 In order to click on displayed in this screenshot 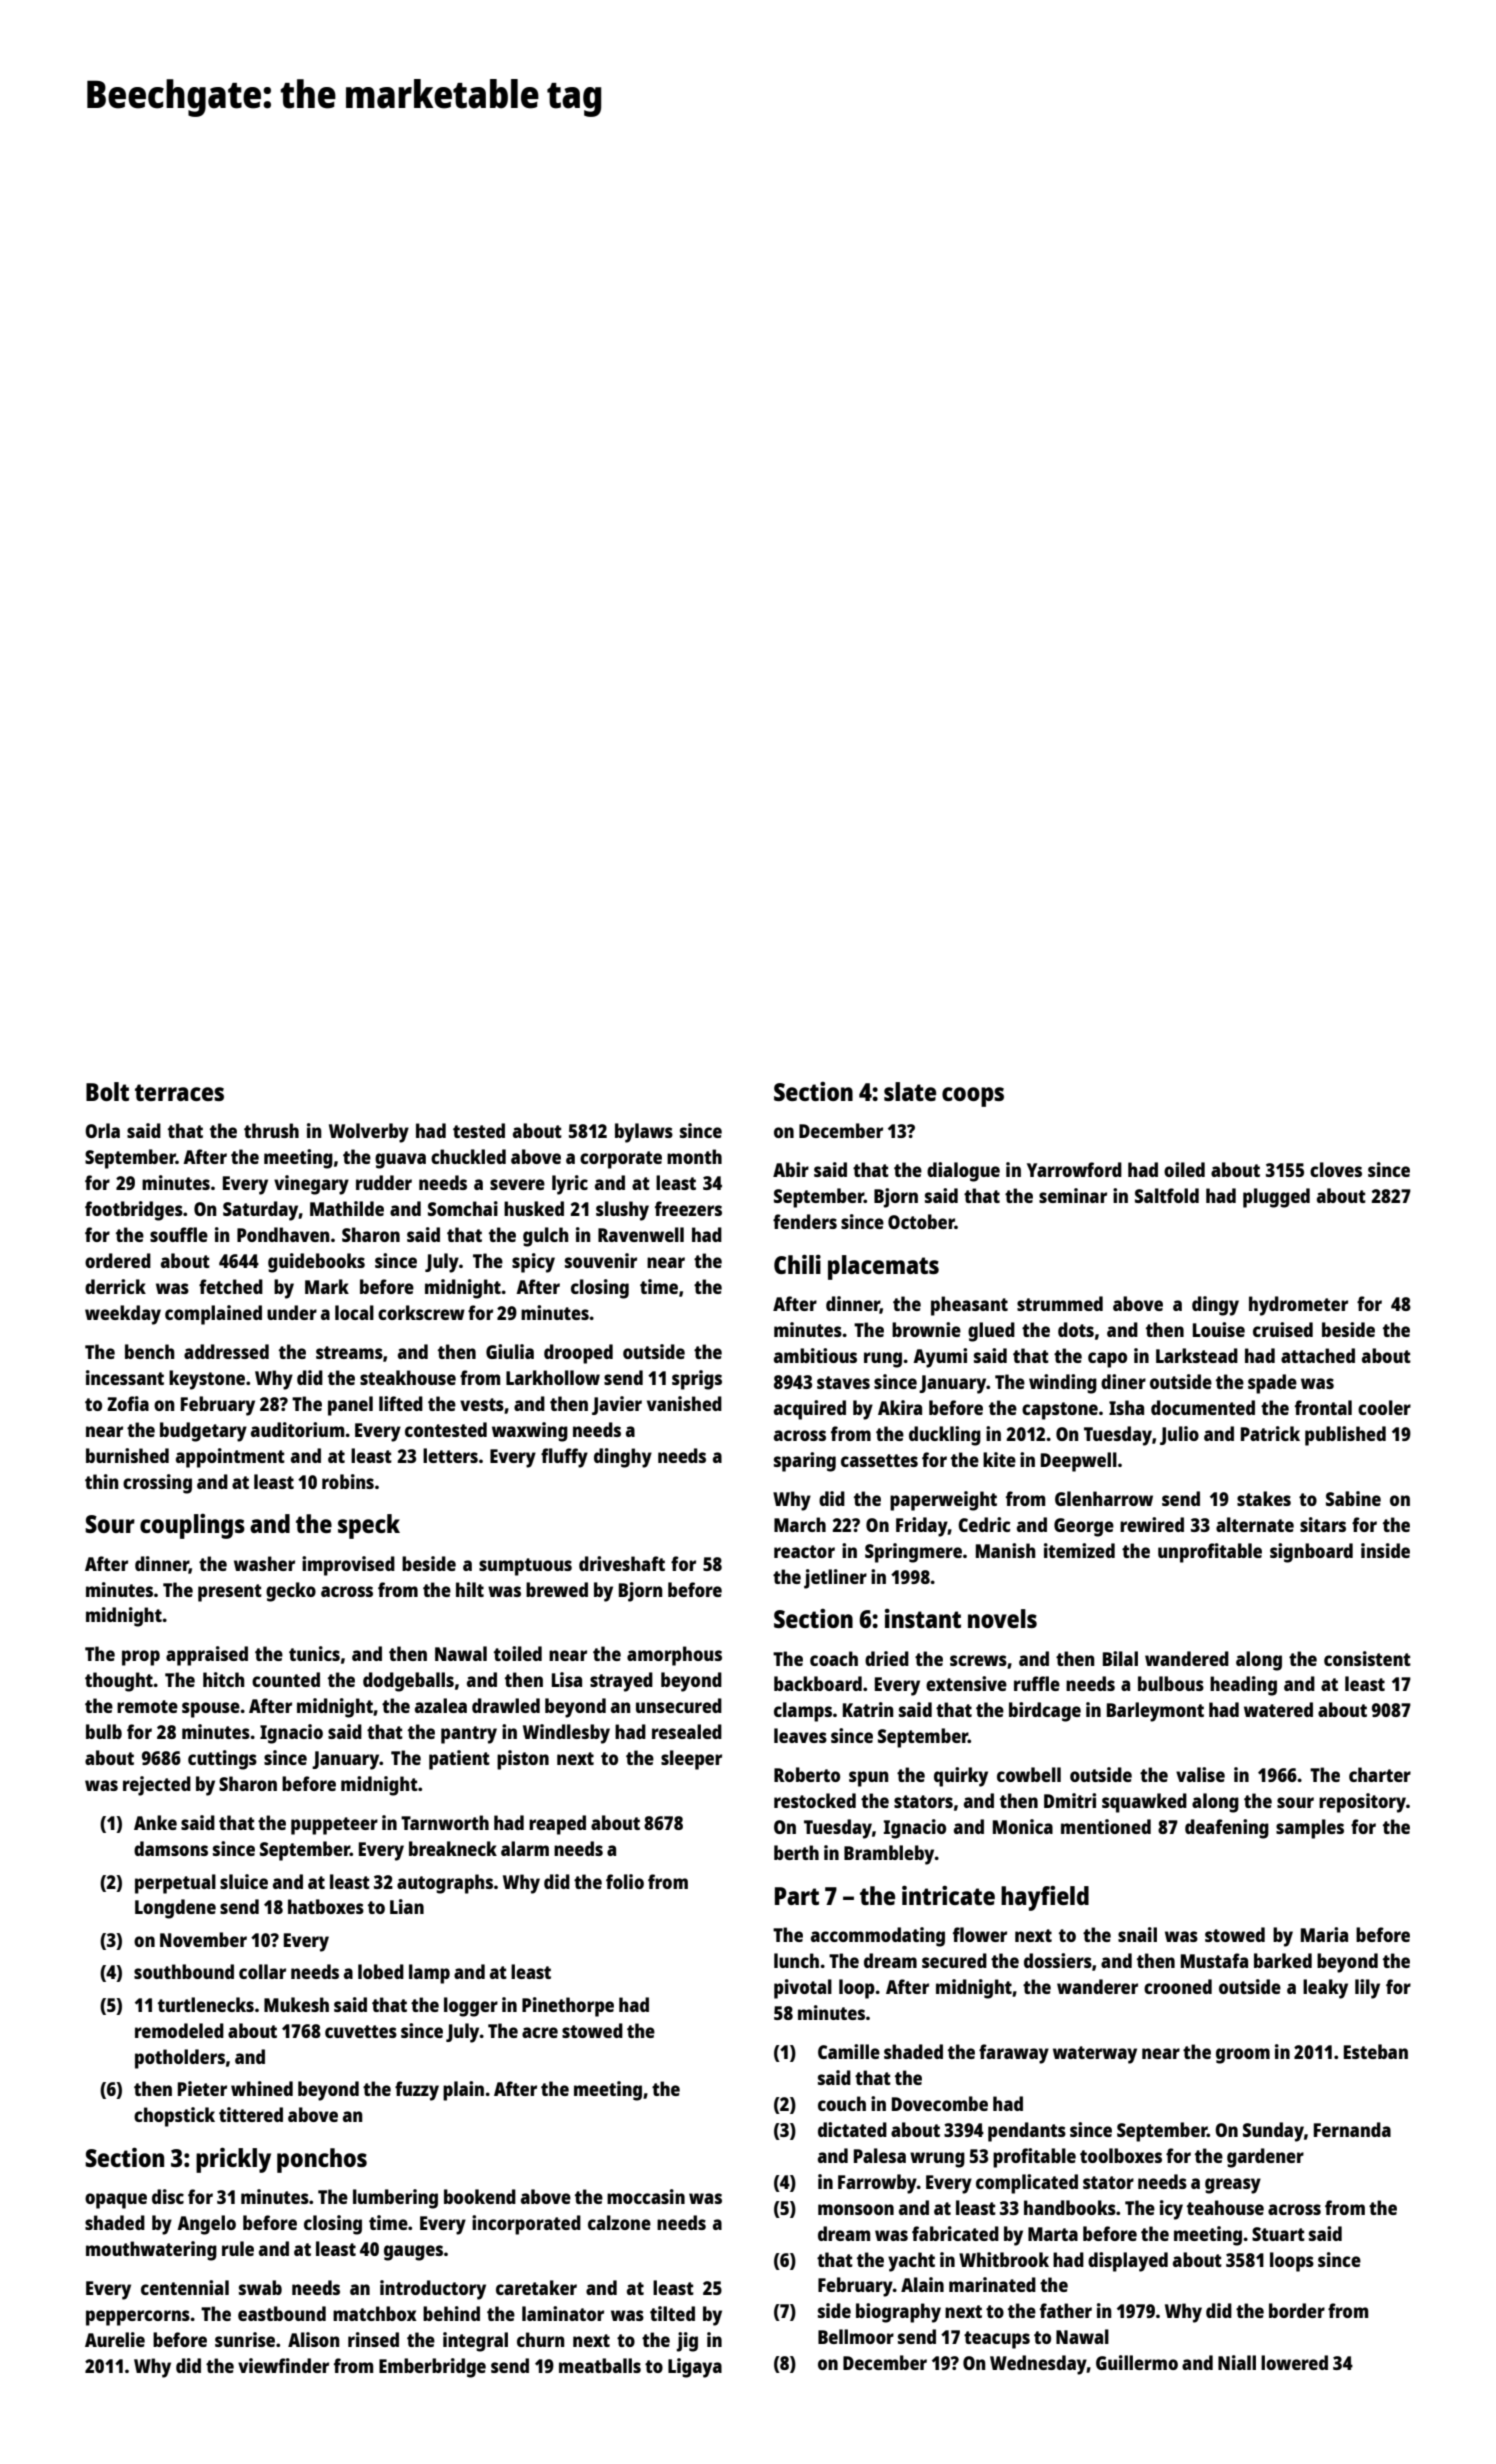, I will do `click(1128, 2262)`.
